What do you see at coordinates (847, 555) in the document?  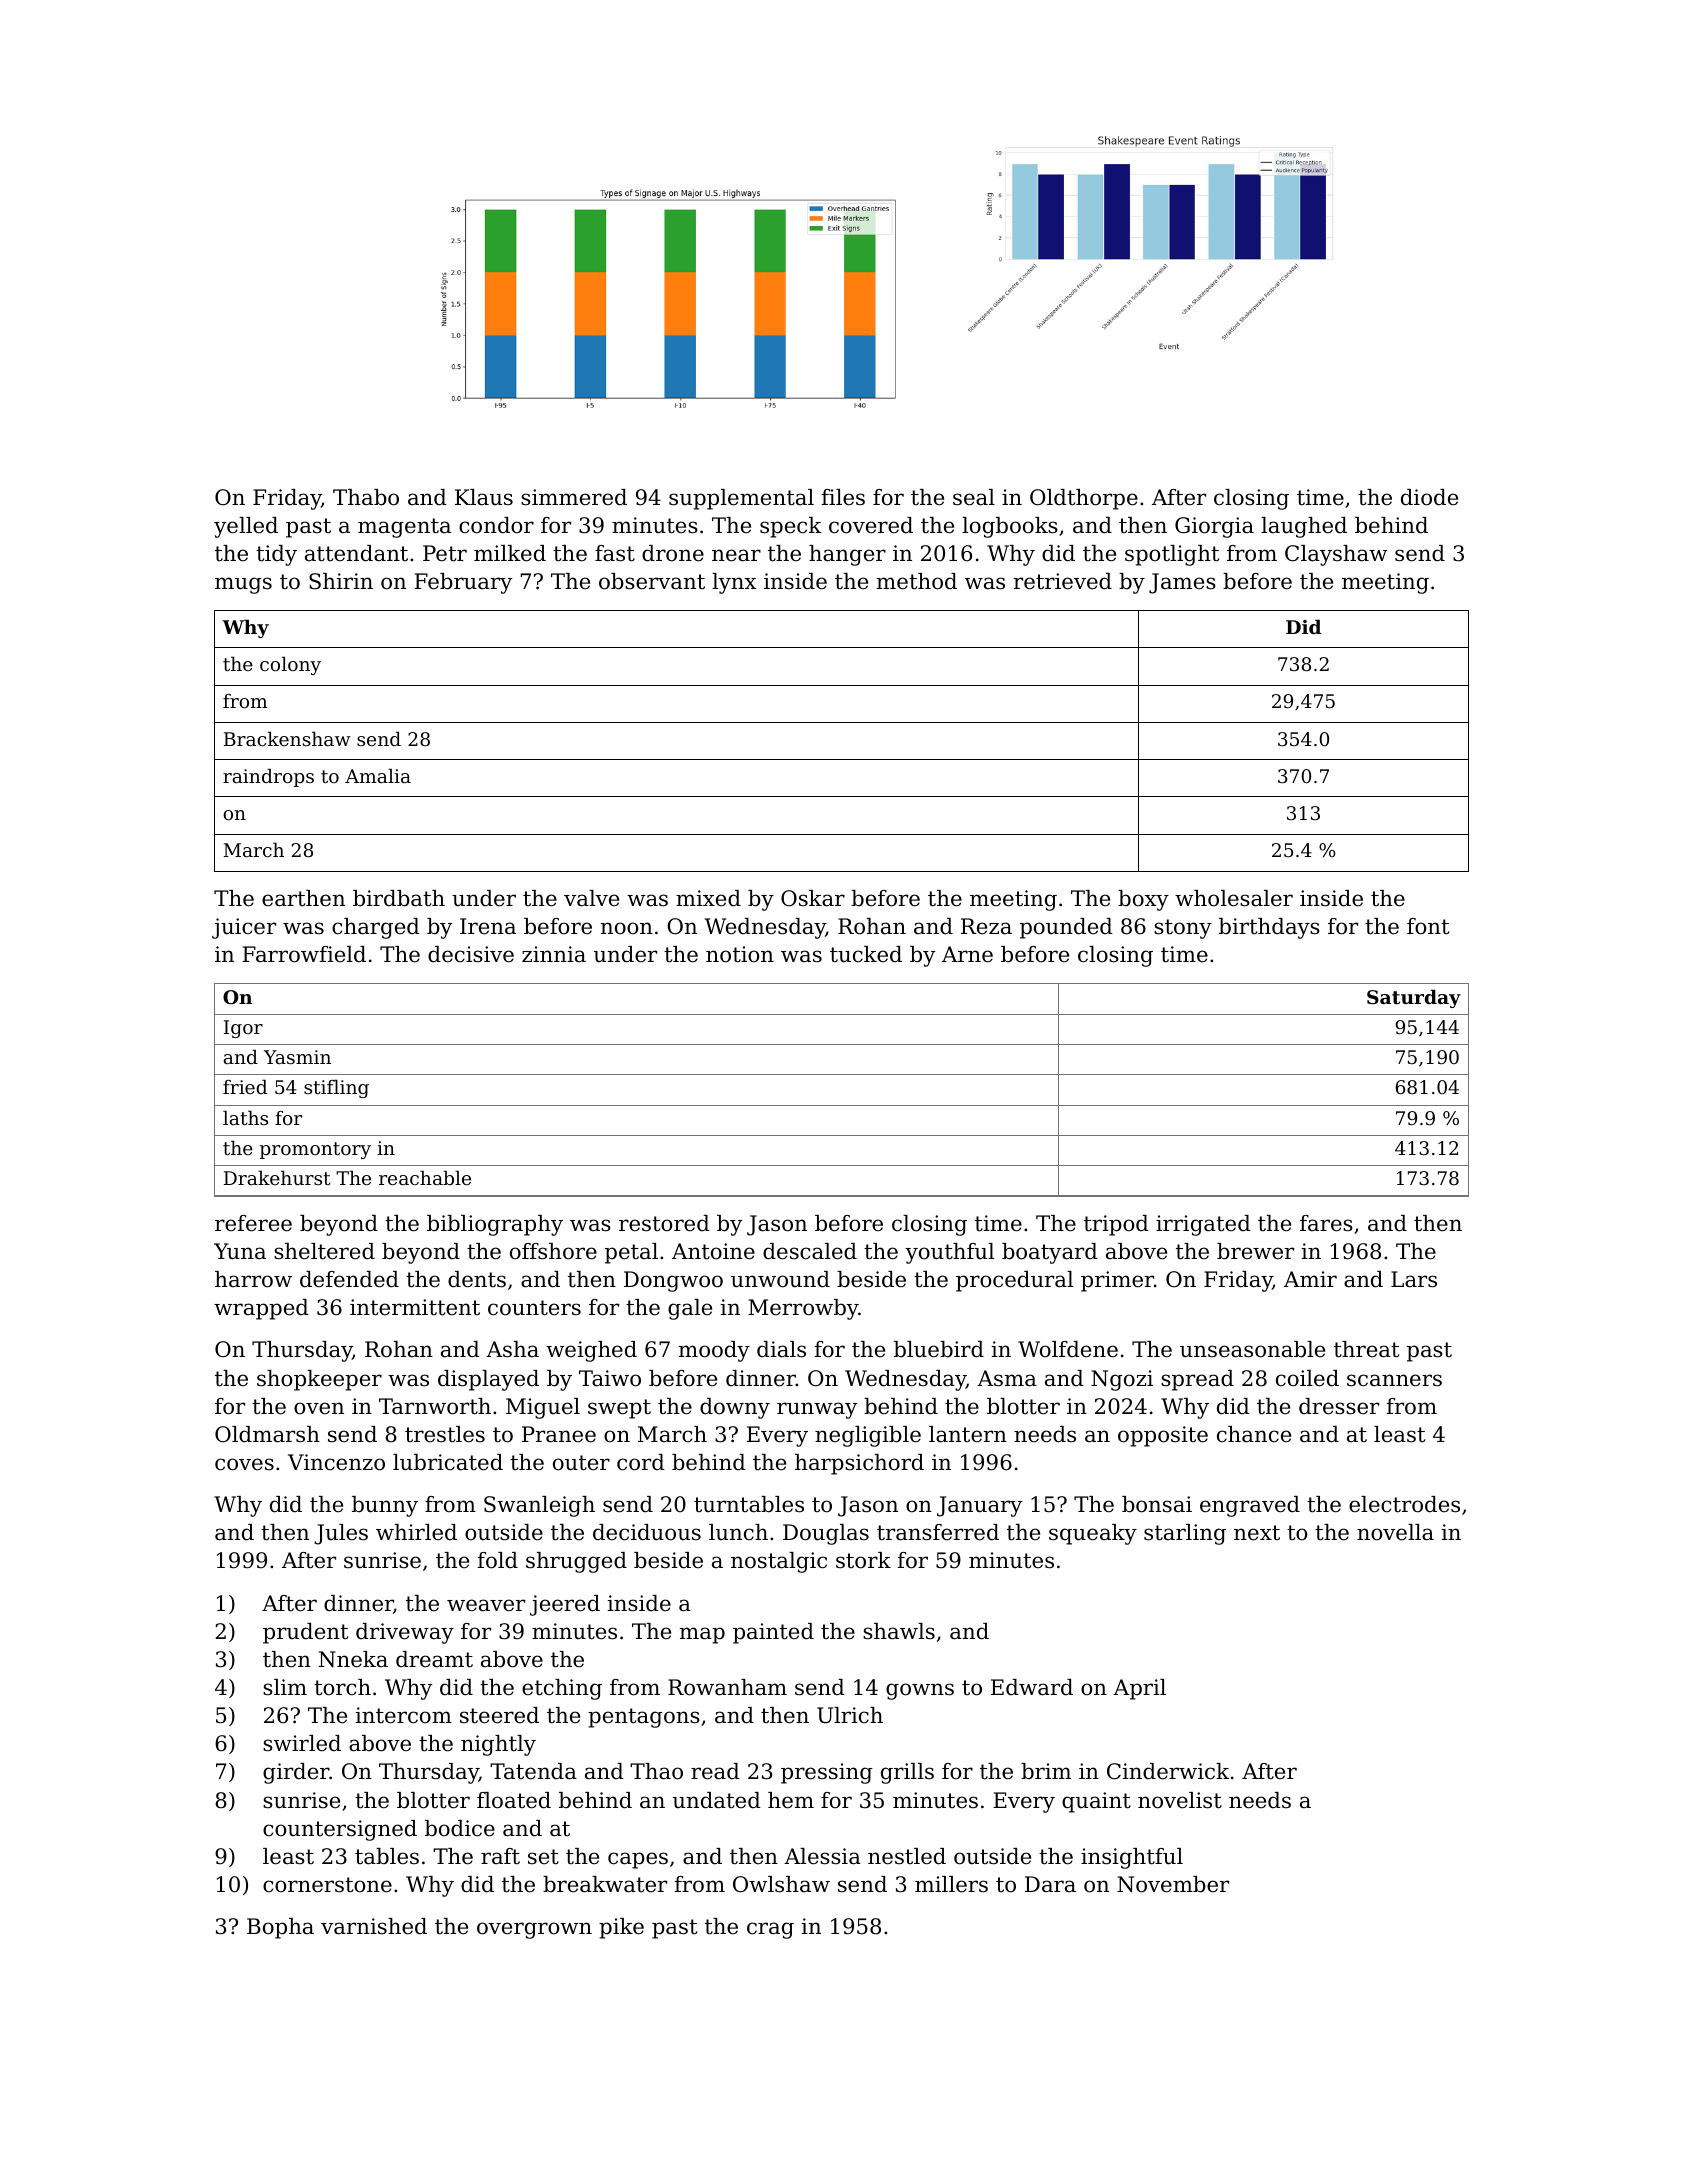 I see `hanger` at bounding box center [847, 555].
